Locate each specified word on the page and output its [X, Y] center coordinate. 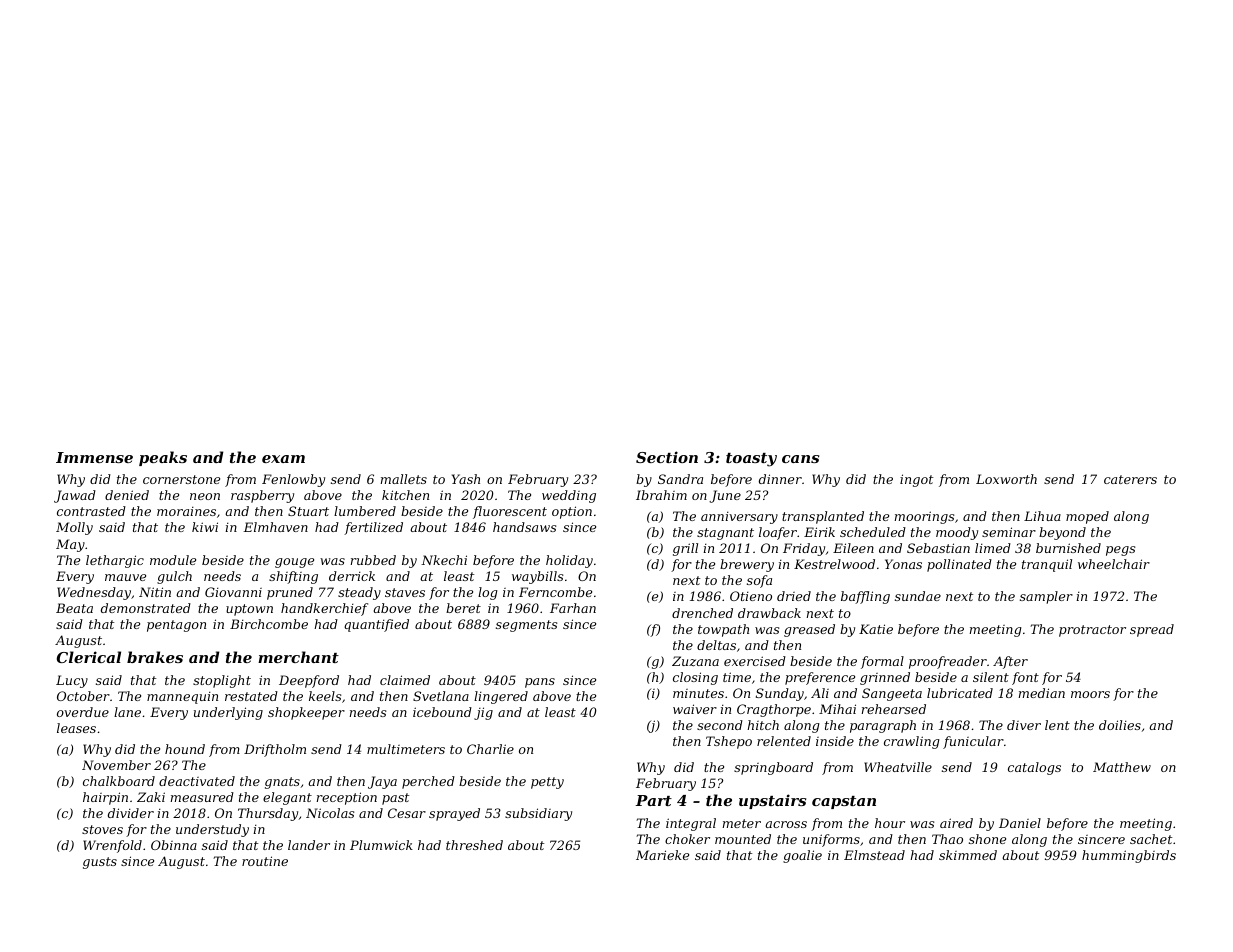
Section [667, 457]
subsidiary [538, 814]
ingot [916, 480]
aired [956, 823]
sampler [1046, 597]
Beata [74, 608]
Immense [94, 457]
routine [265, 861]
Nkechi [444, 560]
